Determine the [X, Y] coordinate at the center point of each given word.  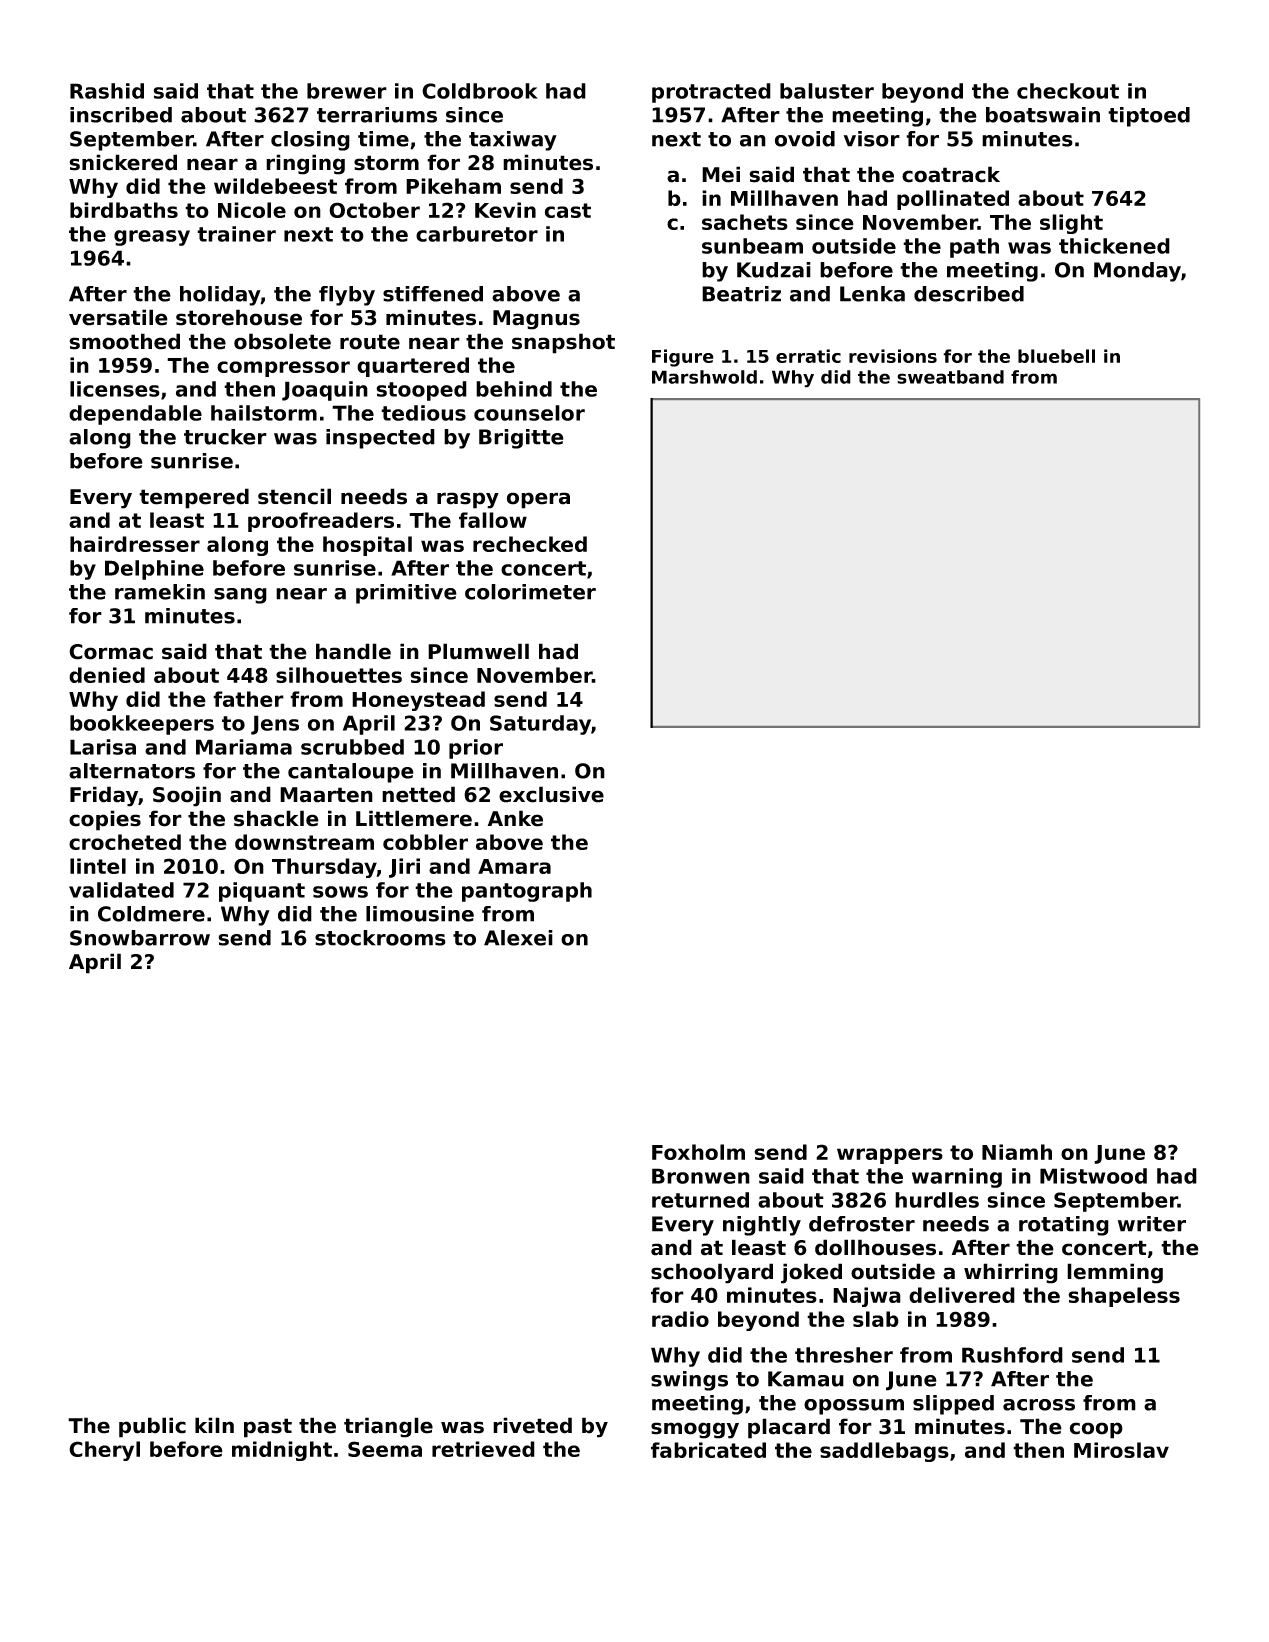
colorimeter [530, 592]
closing [310, 141]
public [152, 1427]
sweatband [950, 377]
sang [240, 596]
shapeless [1124, 1297]
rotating [1064, 1226]
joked [811, 1273]
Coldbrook [480, 91]
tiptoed [1149, 117]
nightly [762, 1226]
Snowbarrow [140, 938]
